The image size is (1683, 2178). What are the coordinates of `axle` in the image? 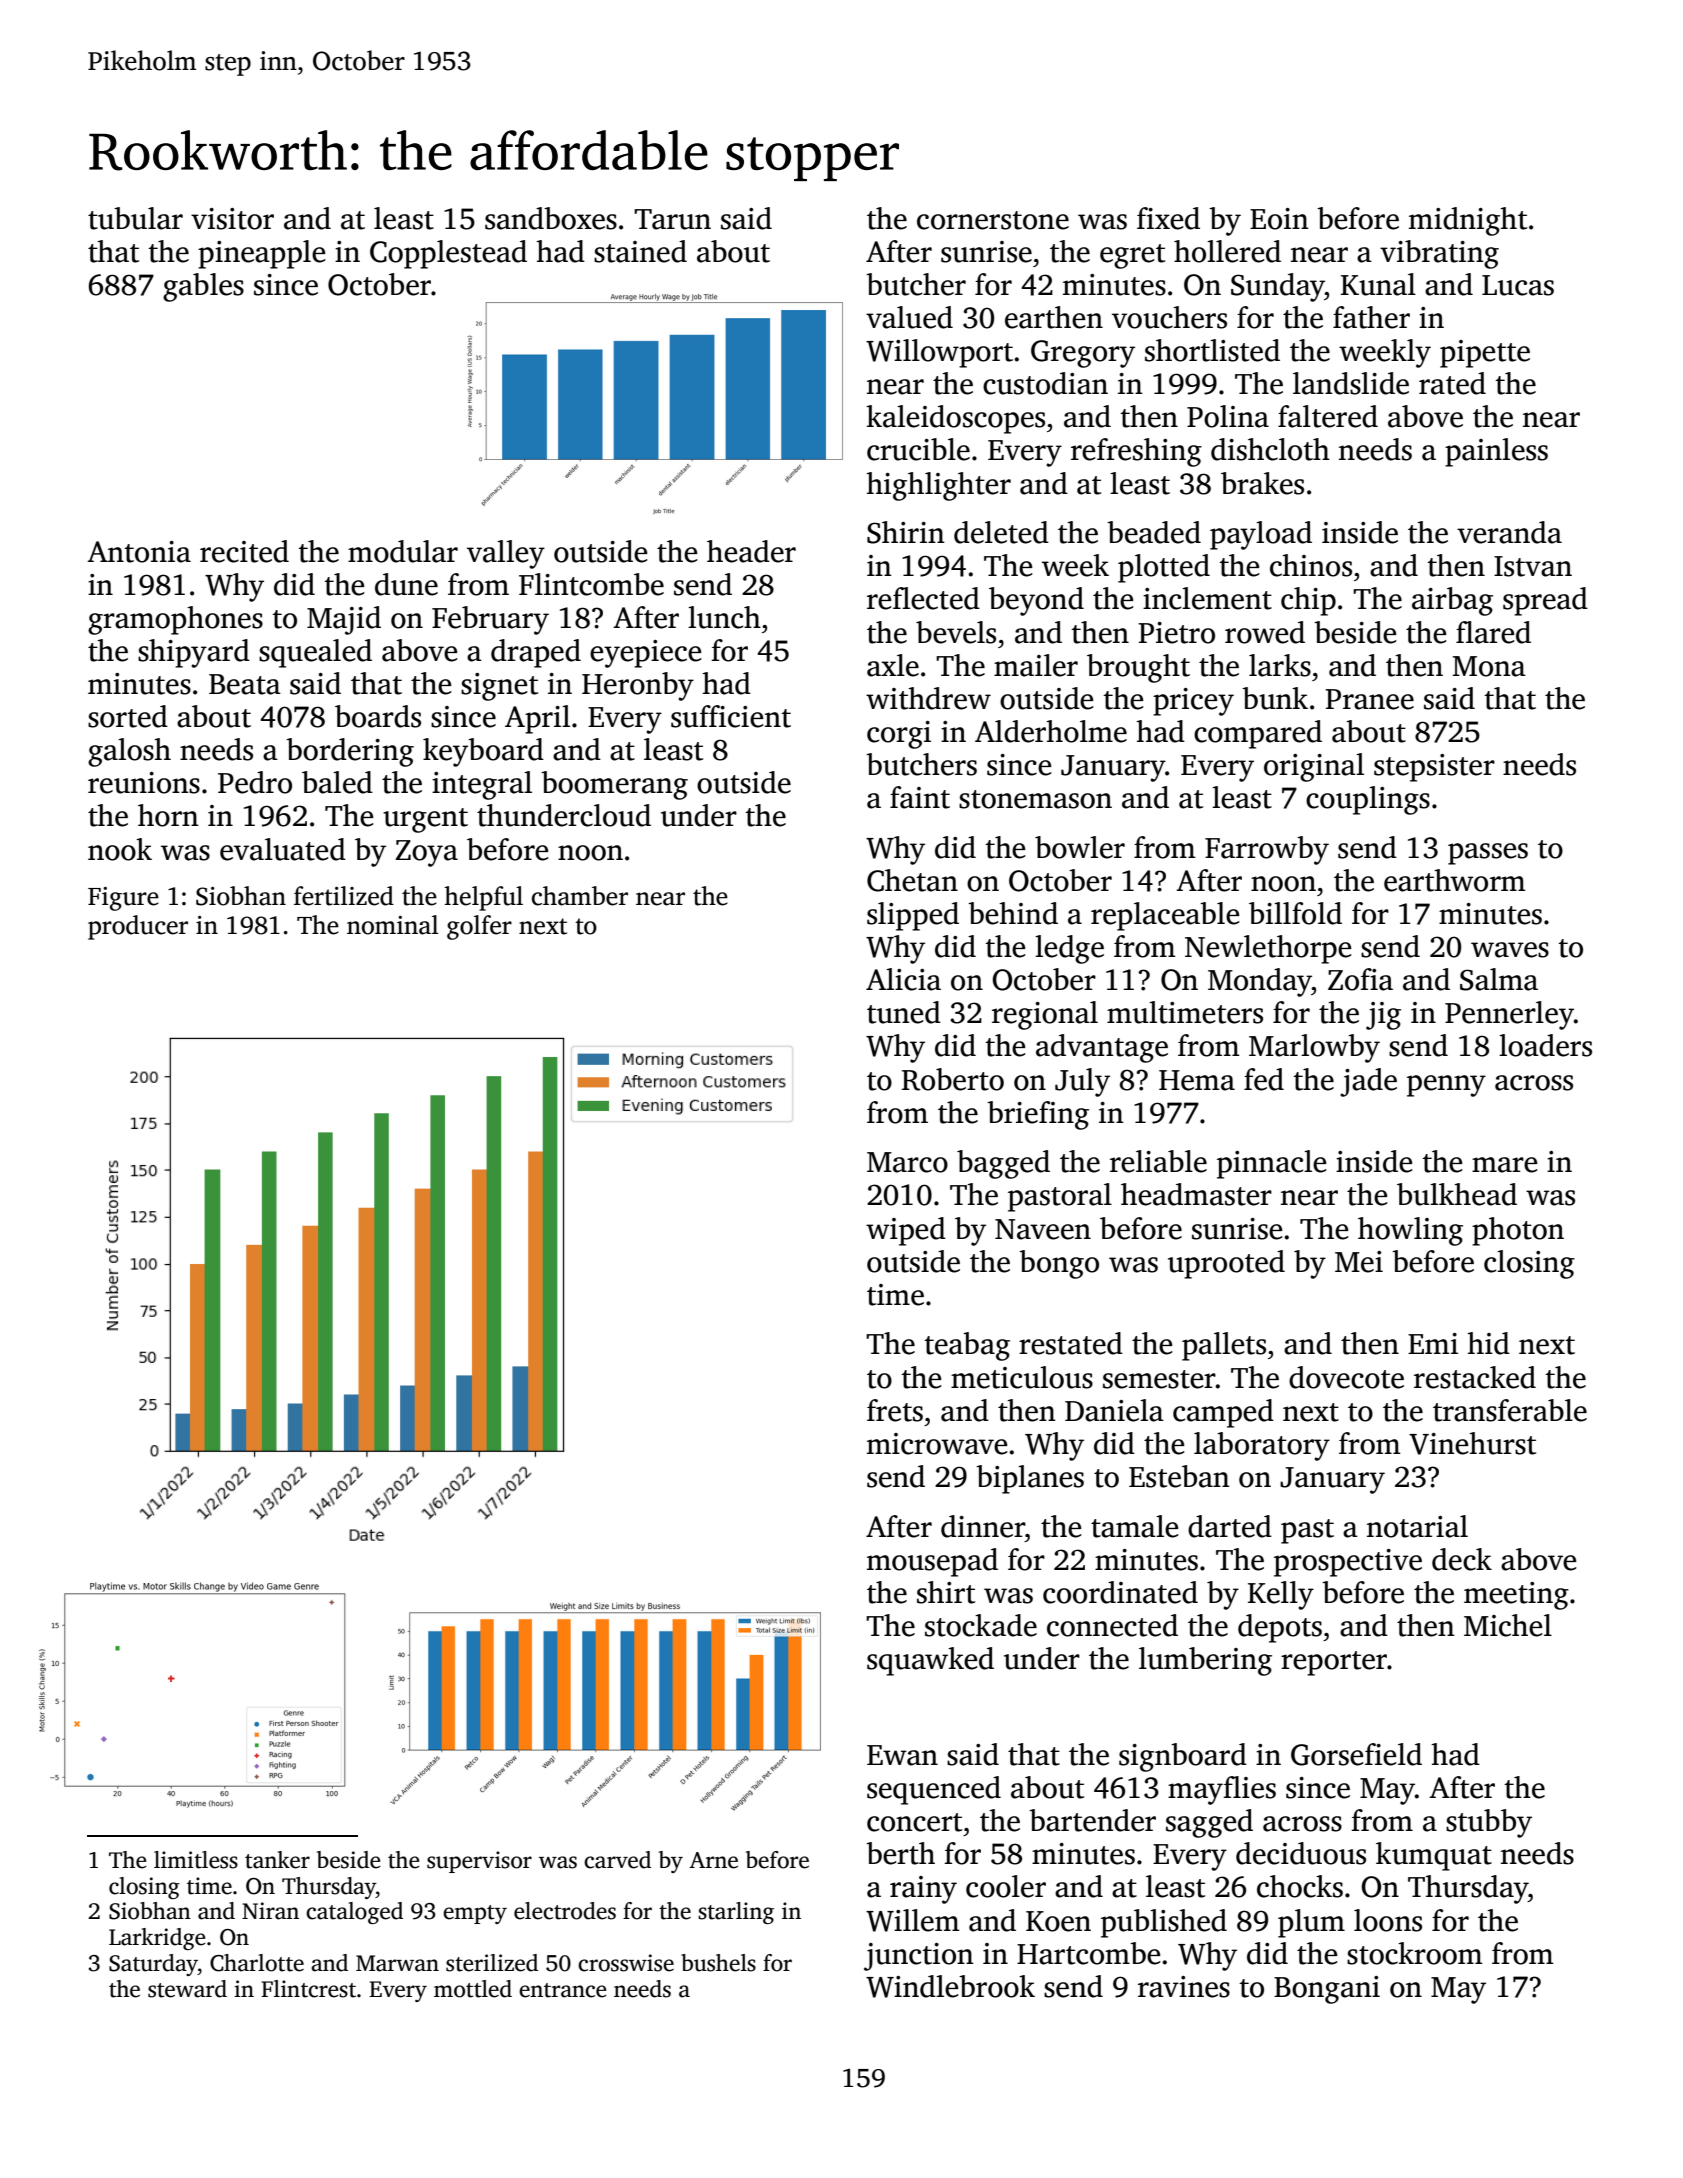 It's located at (893, 665).
